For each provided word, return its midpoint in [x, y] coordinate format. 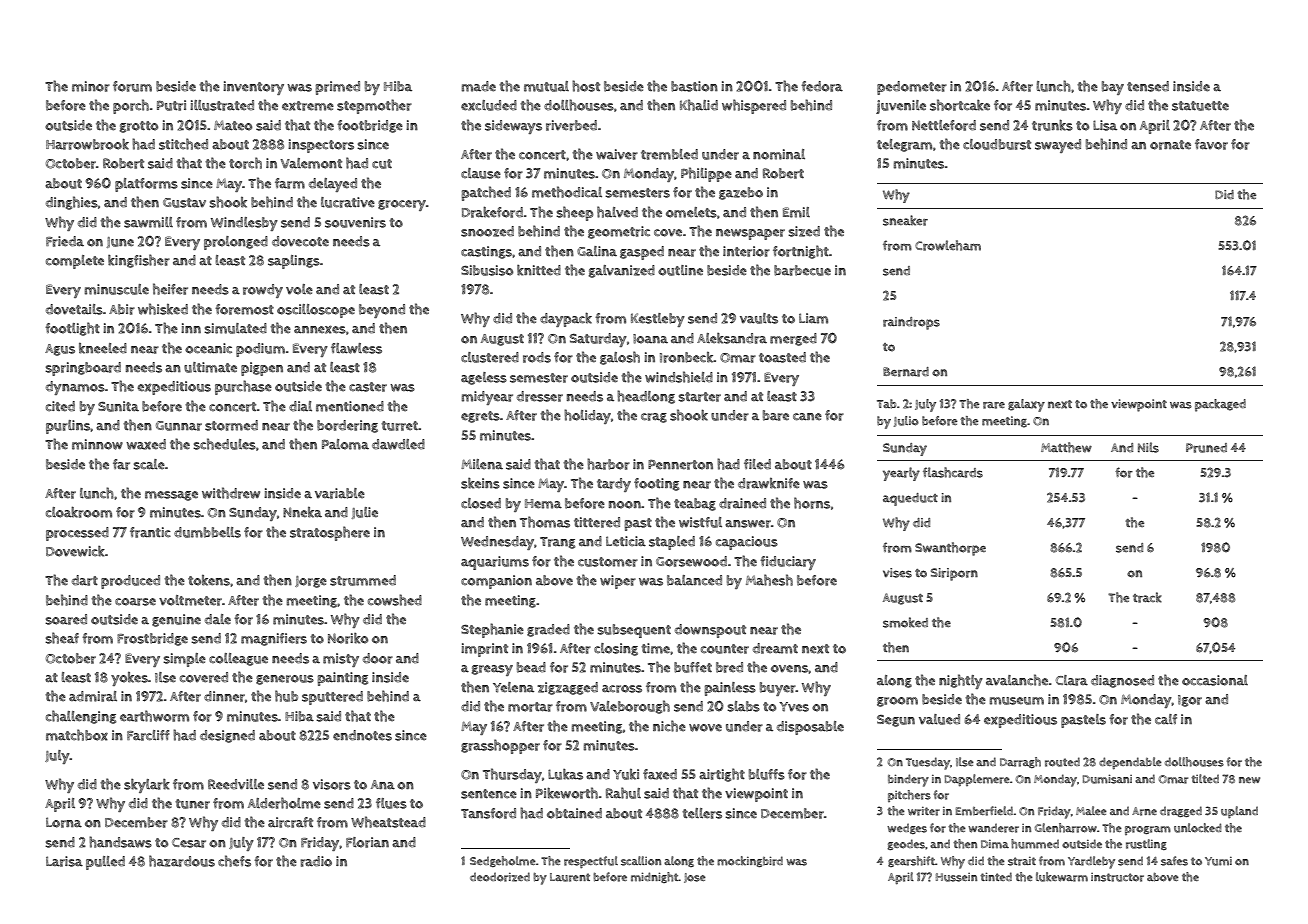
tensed [1148, 86]
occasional [1215, 680]
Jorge [311, 582]
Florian [367, 842]
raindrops [911, 323]
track [1147, 597]
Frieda [65, 241]
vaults [759, 318]
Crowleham [948, 245]
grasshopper [500, 746]
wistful [700, 522]
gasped [642, 253]
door [378, 658]
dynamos [75, 388]
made [479, 86]
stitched [183, 144]
